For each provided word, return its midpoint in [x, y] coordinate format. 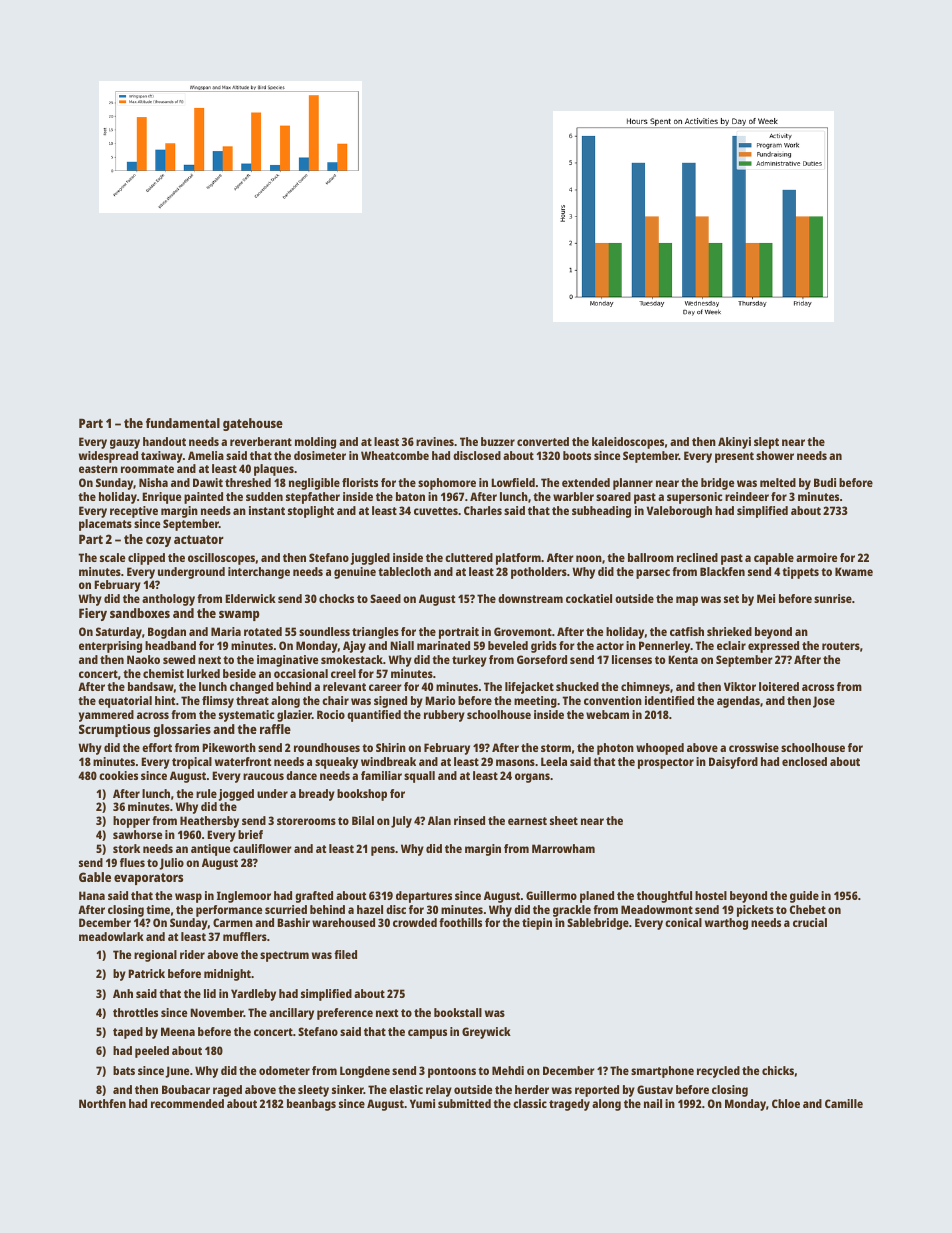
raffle [275, 729]
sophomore [447, 484]
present [734, 457]
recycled [718, 1072]
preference [345, 1014]
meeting [535, 702]
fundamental [183, 423]
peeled [152, 1052]
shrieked [729, 631]
